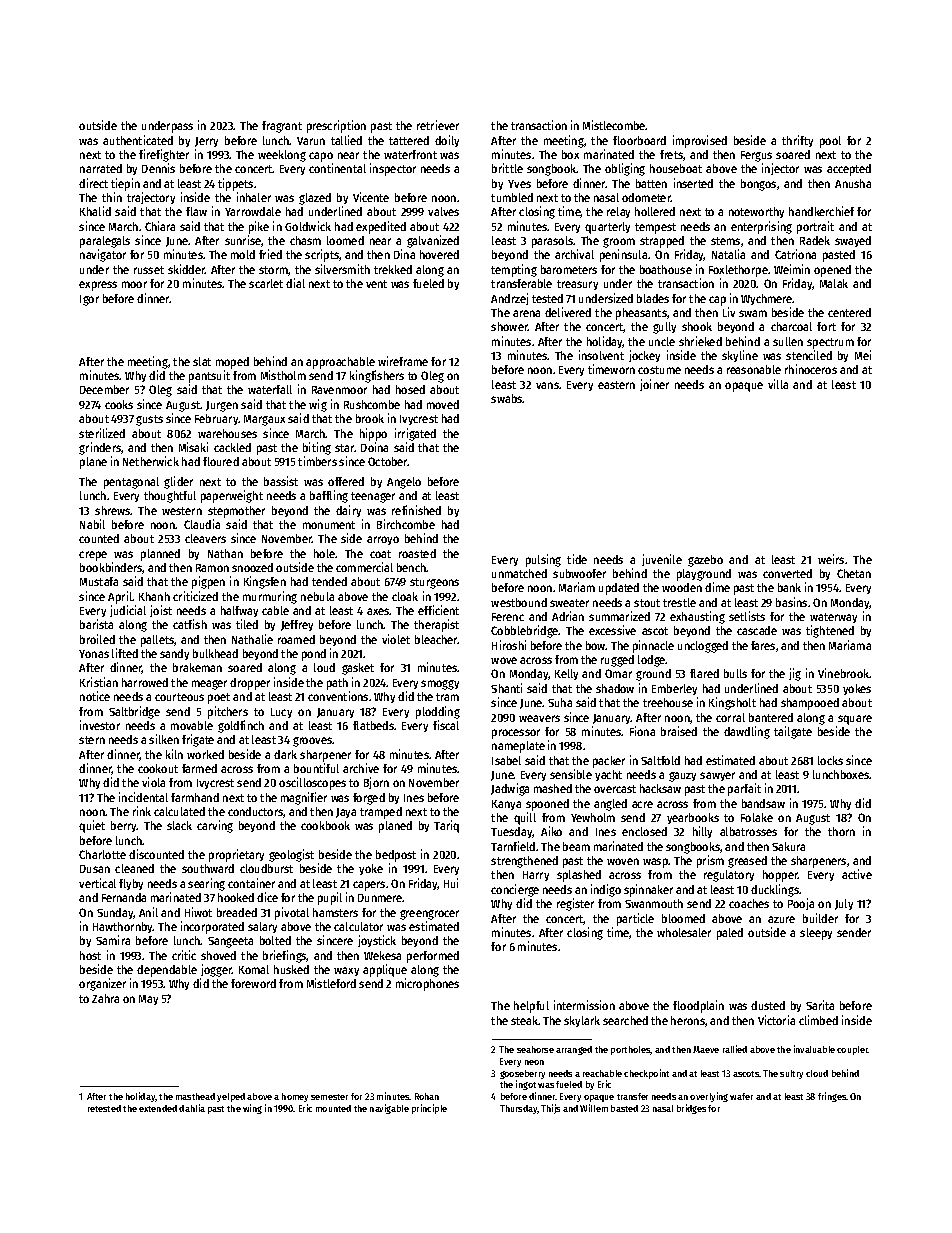 This document has height=1233, width=952. Describe the element at coordinates (202, 361) in the document. I see `slat` at that location.
